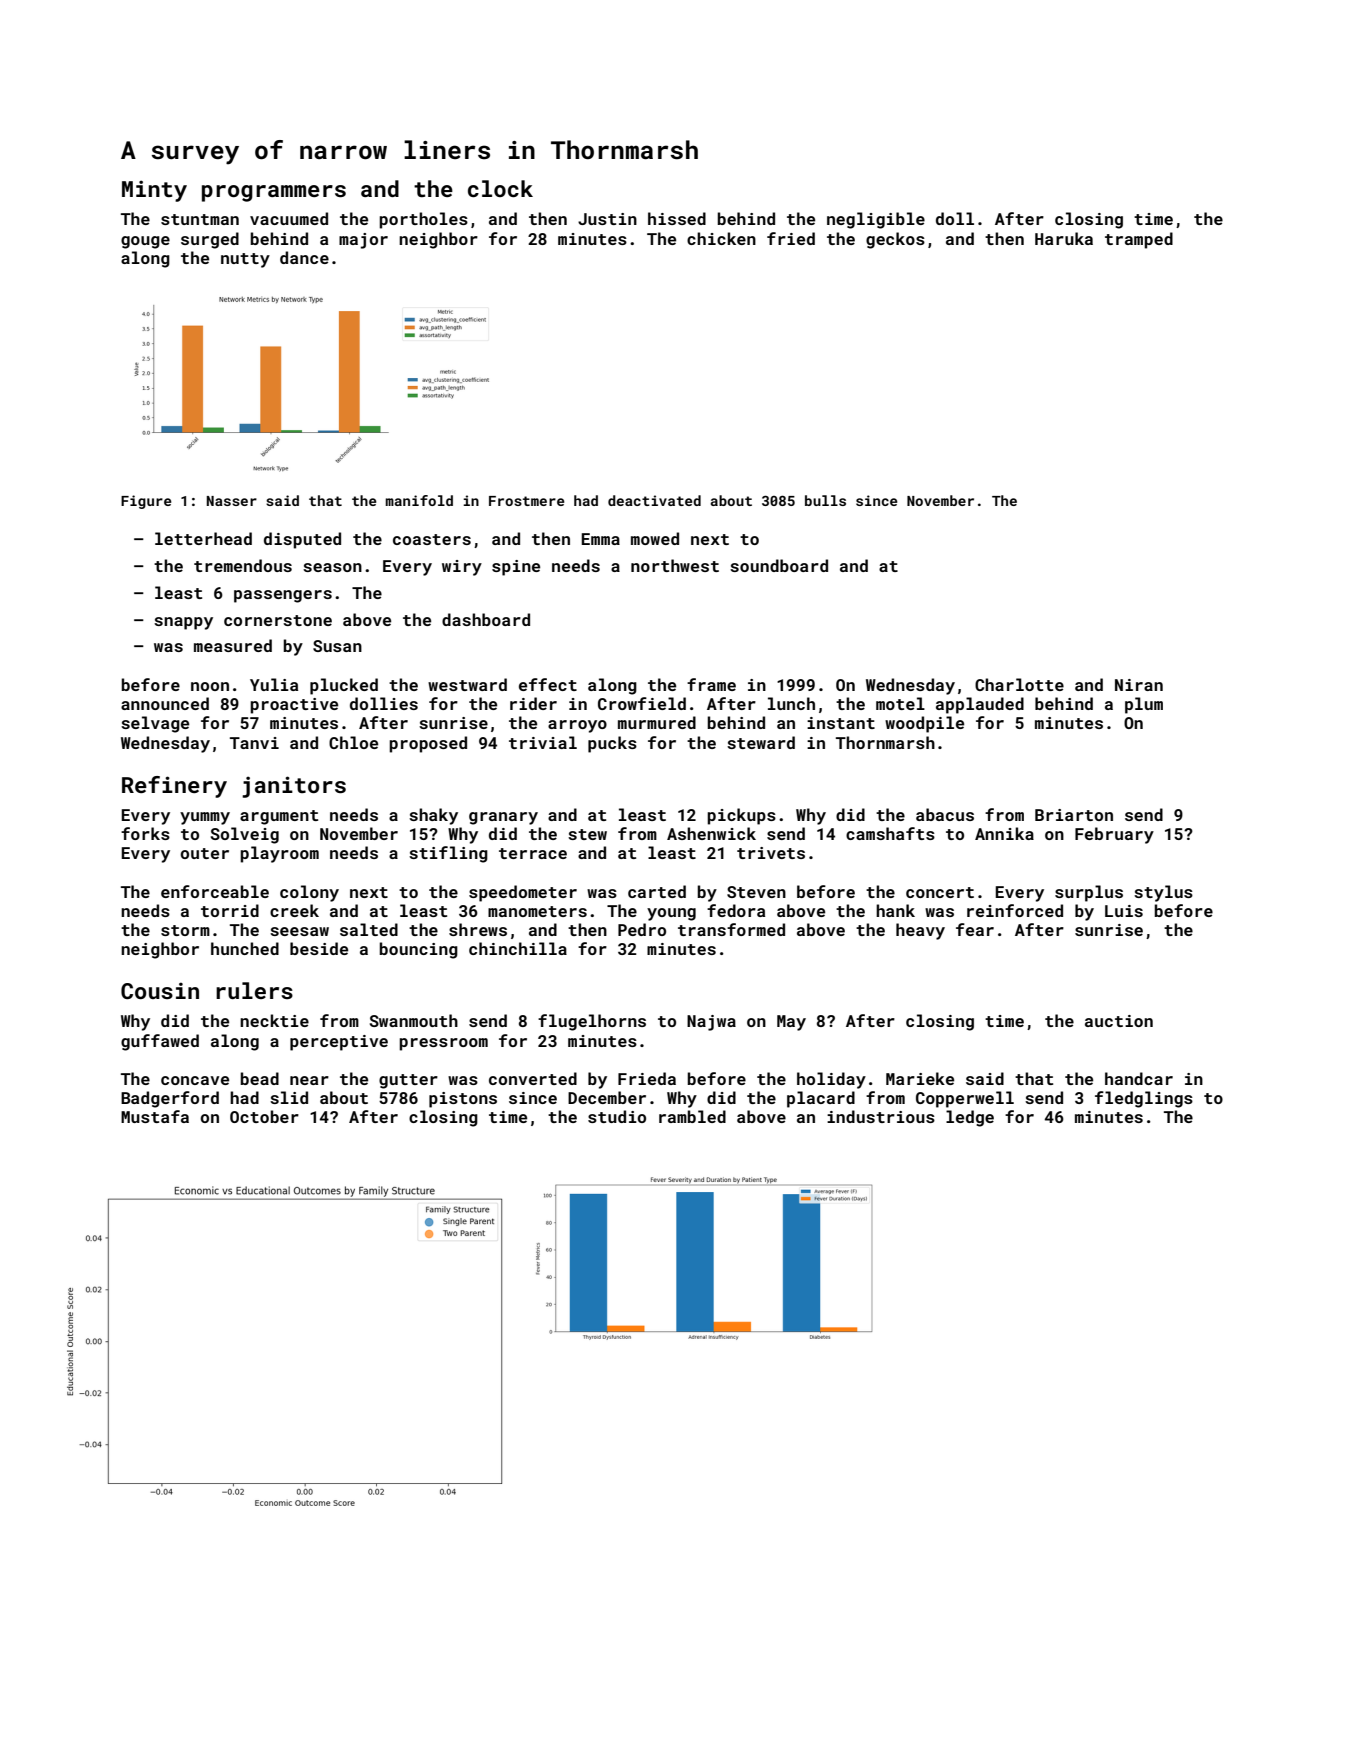 This image has width=1351, height=1749. I want to click on Refinery, so click(174, 787).
